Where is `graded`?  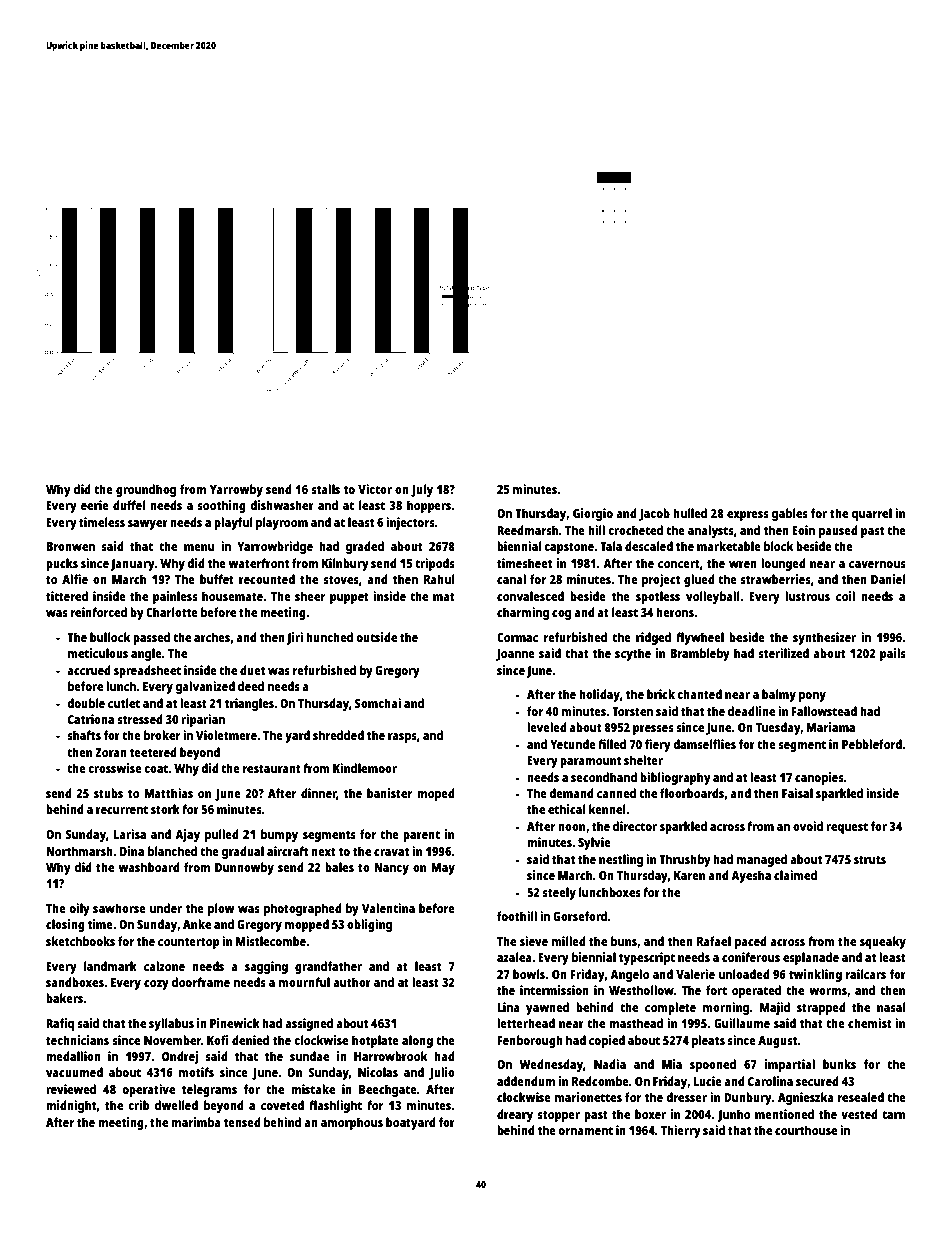 graded is located at coordinates (365, 547).
